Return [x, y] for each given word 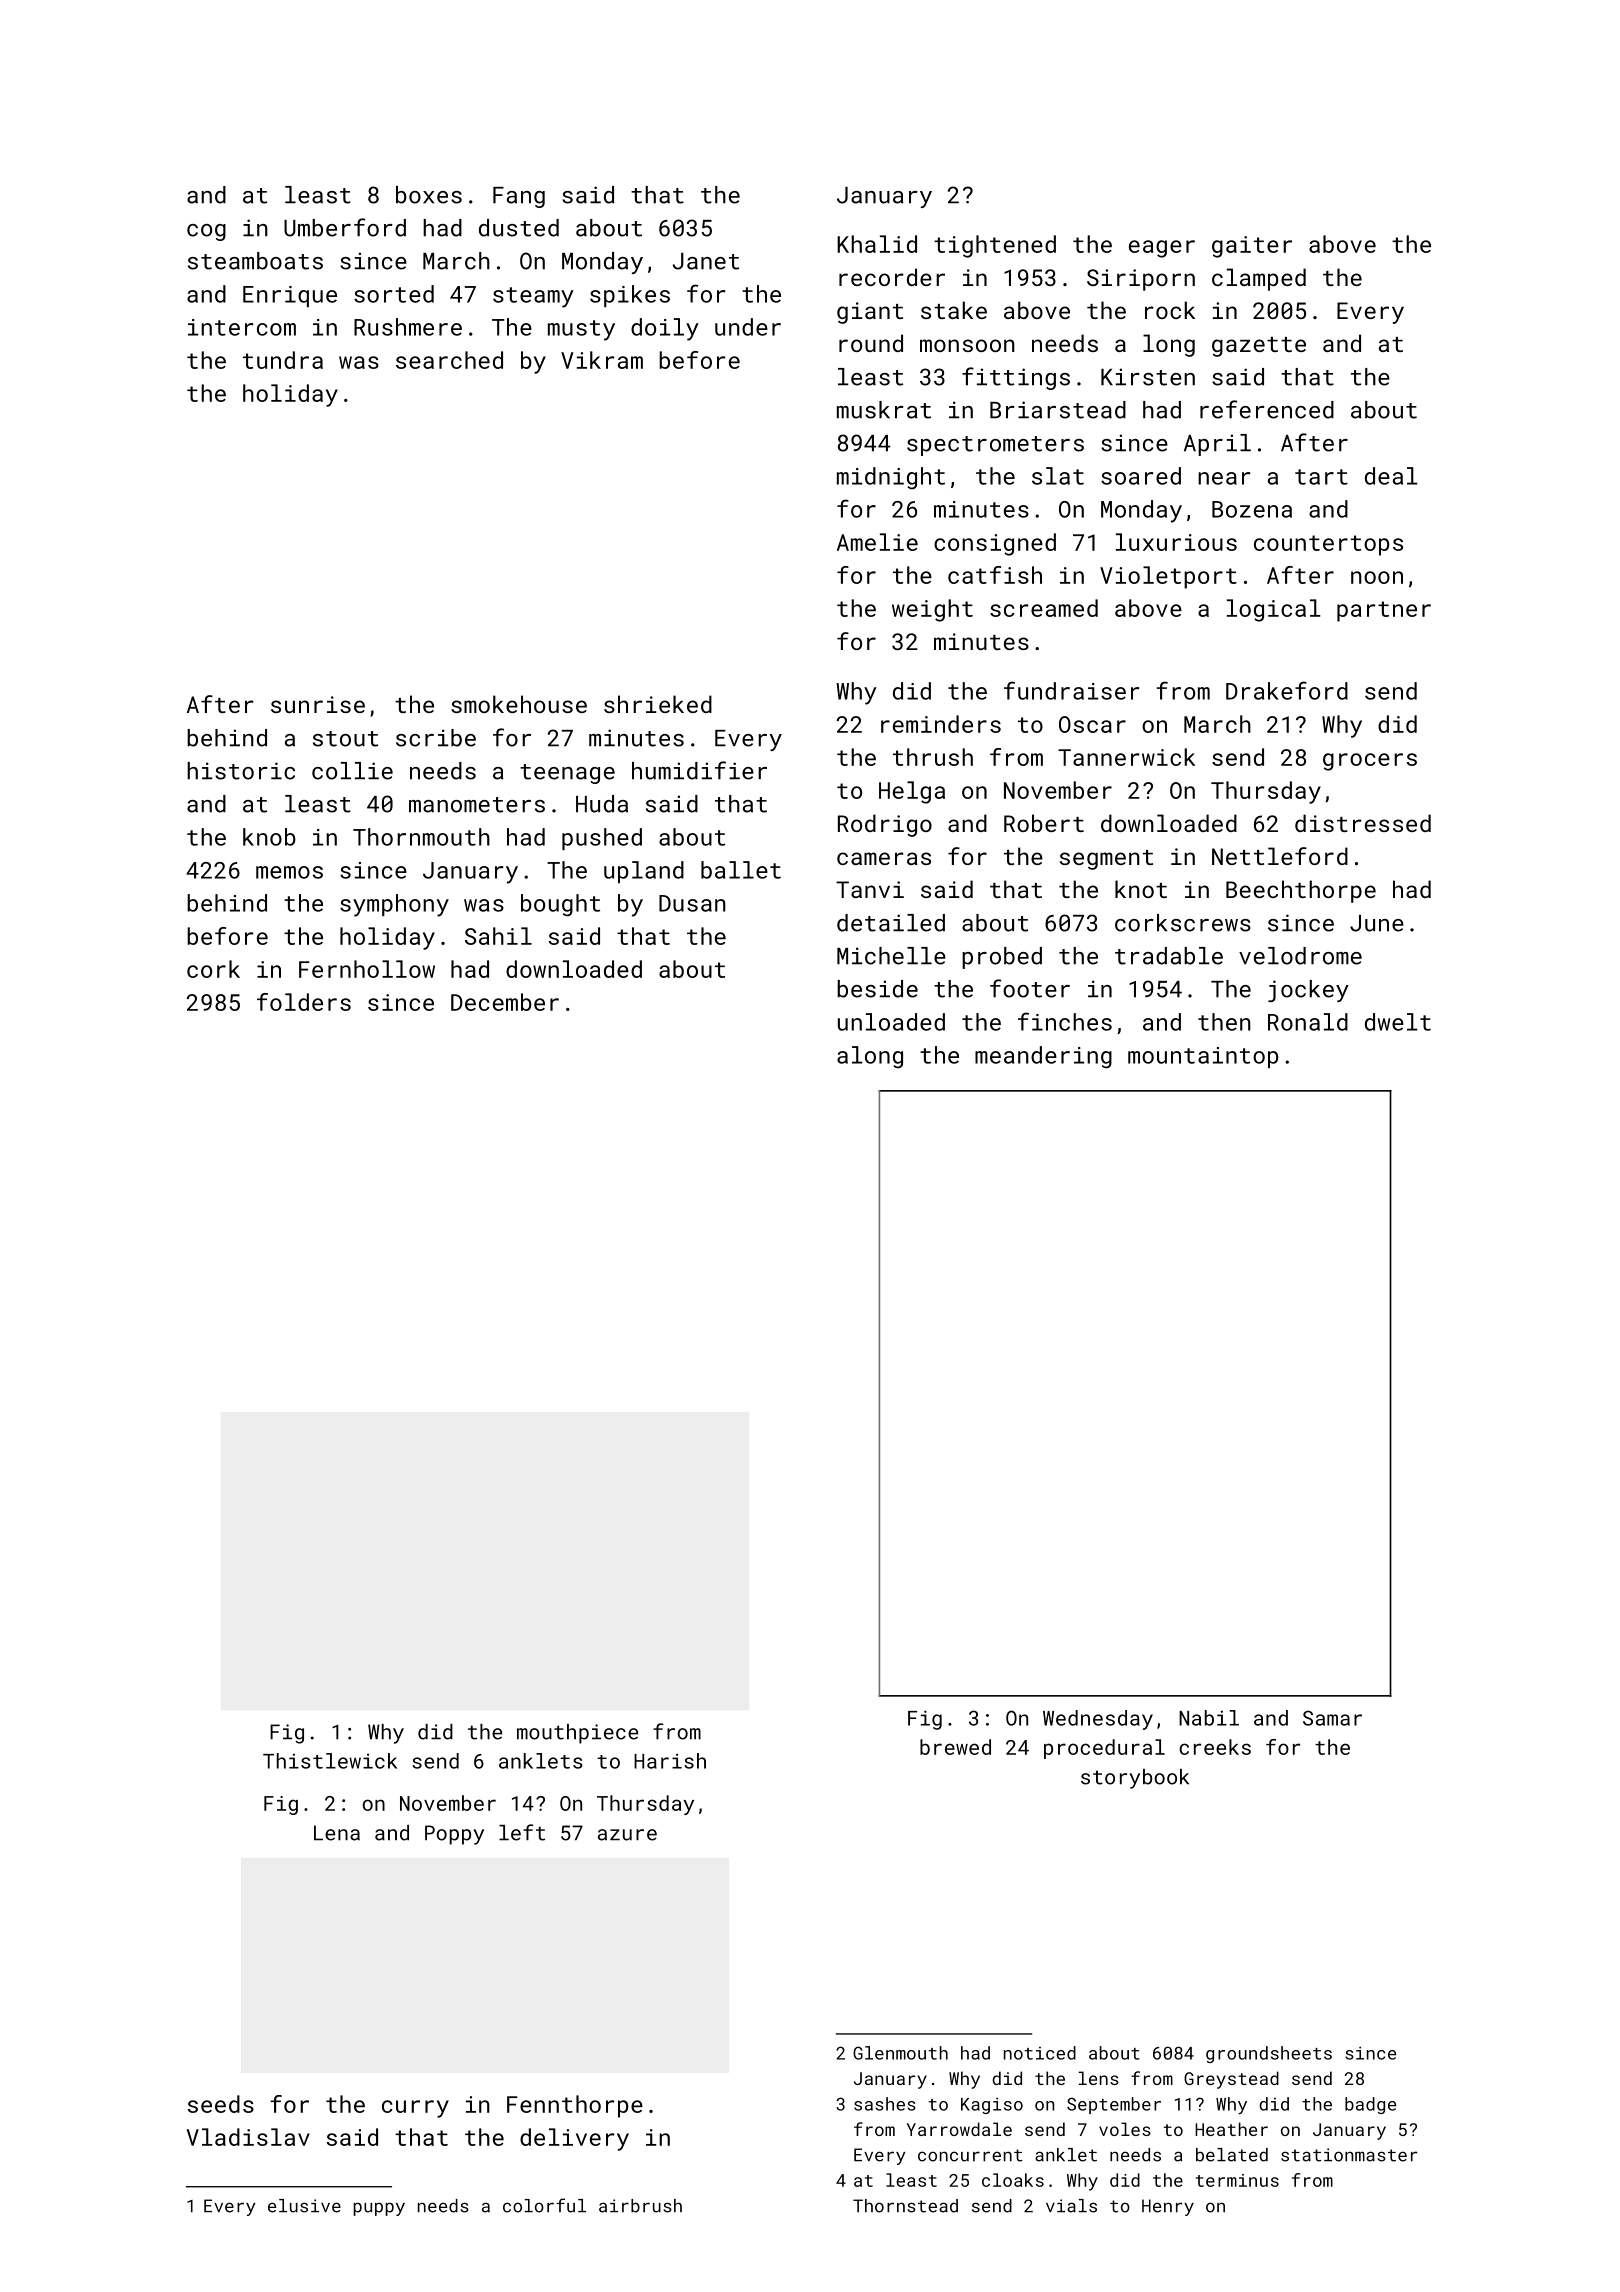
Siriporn [1141, 280]
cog [206, 232]
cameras [884, 858]
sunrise [318, 704]
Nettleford [1280, 856]
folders [304, 1002]
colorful [544, 2205]
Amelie [877, 542]
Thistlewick [330, 1761]
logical [1274, 610]
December [505, 1002]
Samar [1332, 1718]
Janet [706, 261]
